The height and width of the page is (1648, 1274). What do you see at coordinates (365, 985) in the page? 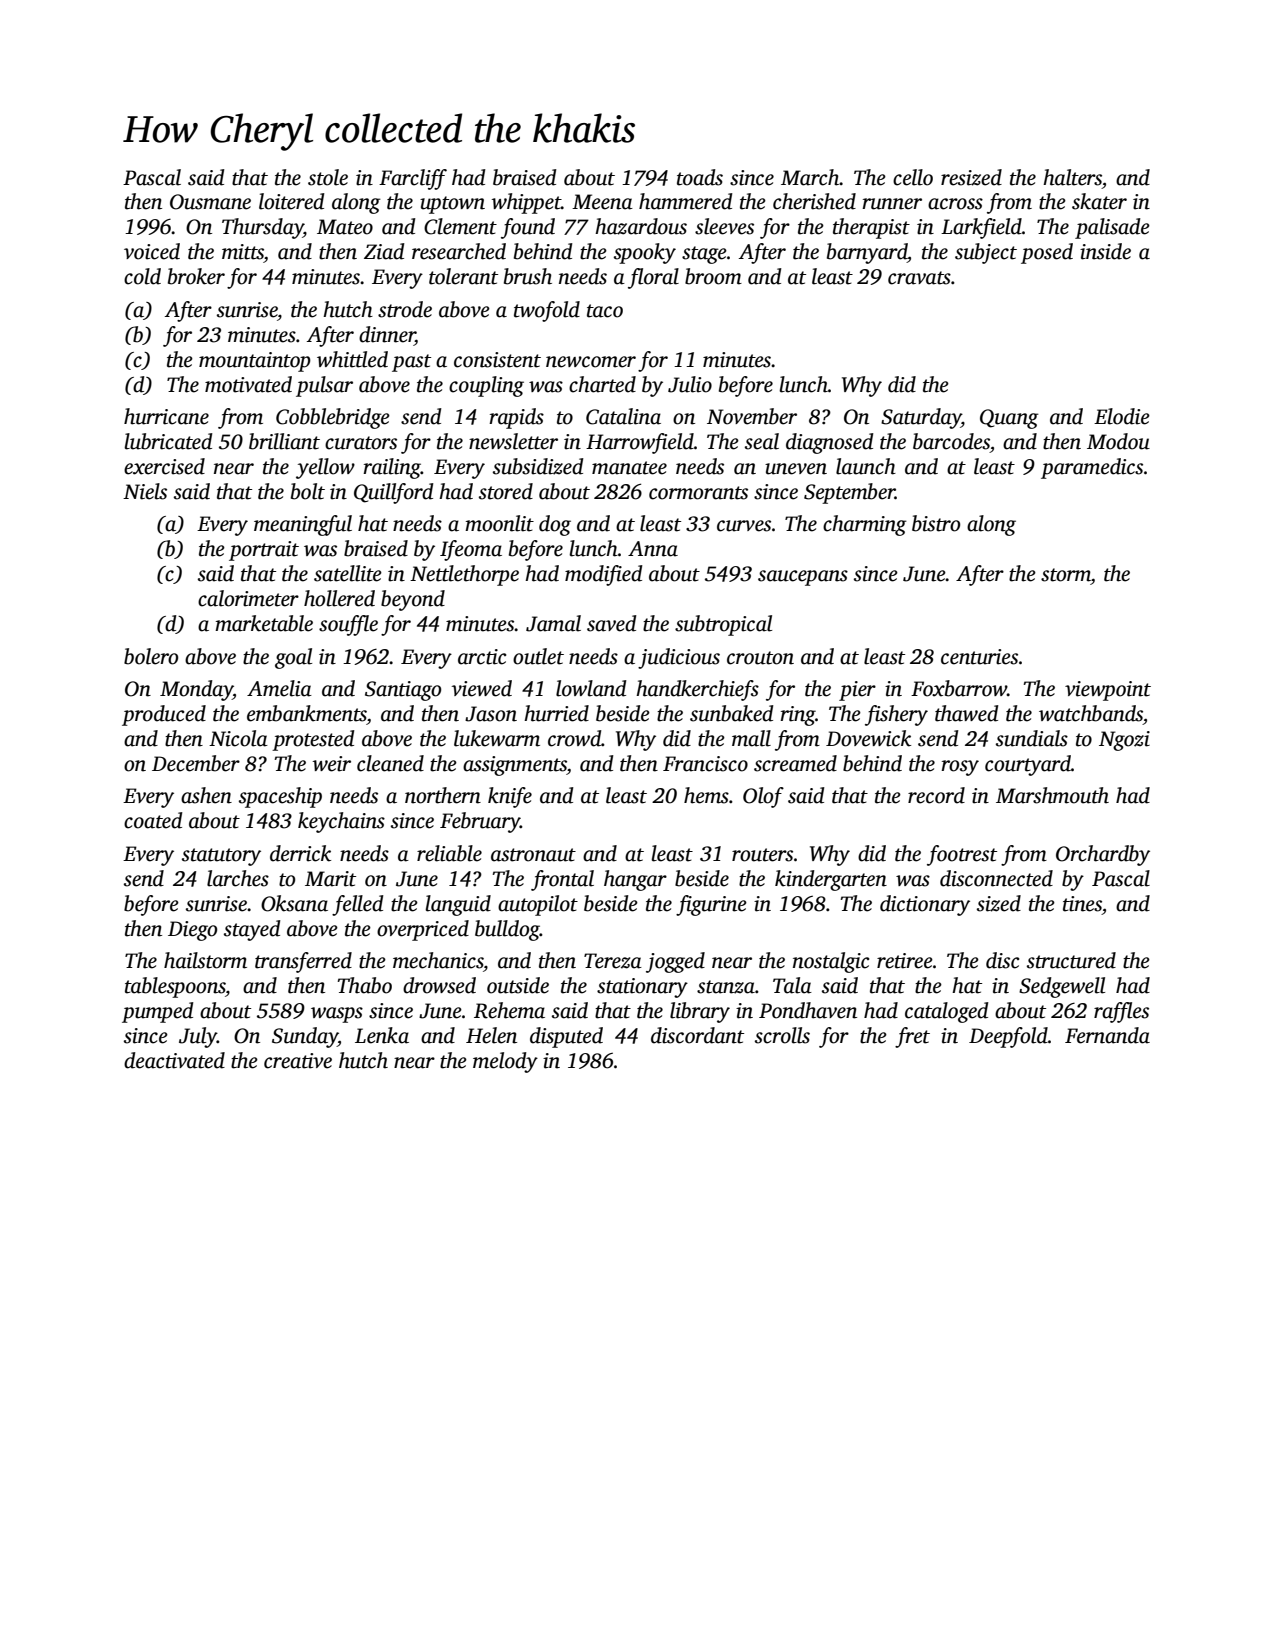
I see `Thabo` at bounding box center [365, 985].
